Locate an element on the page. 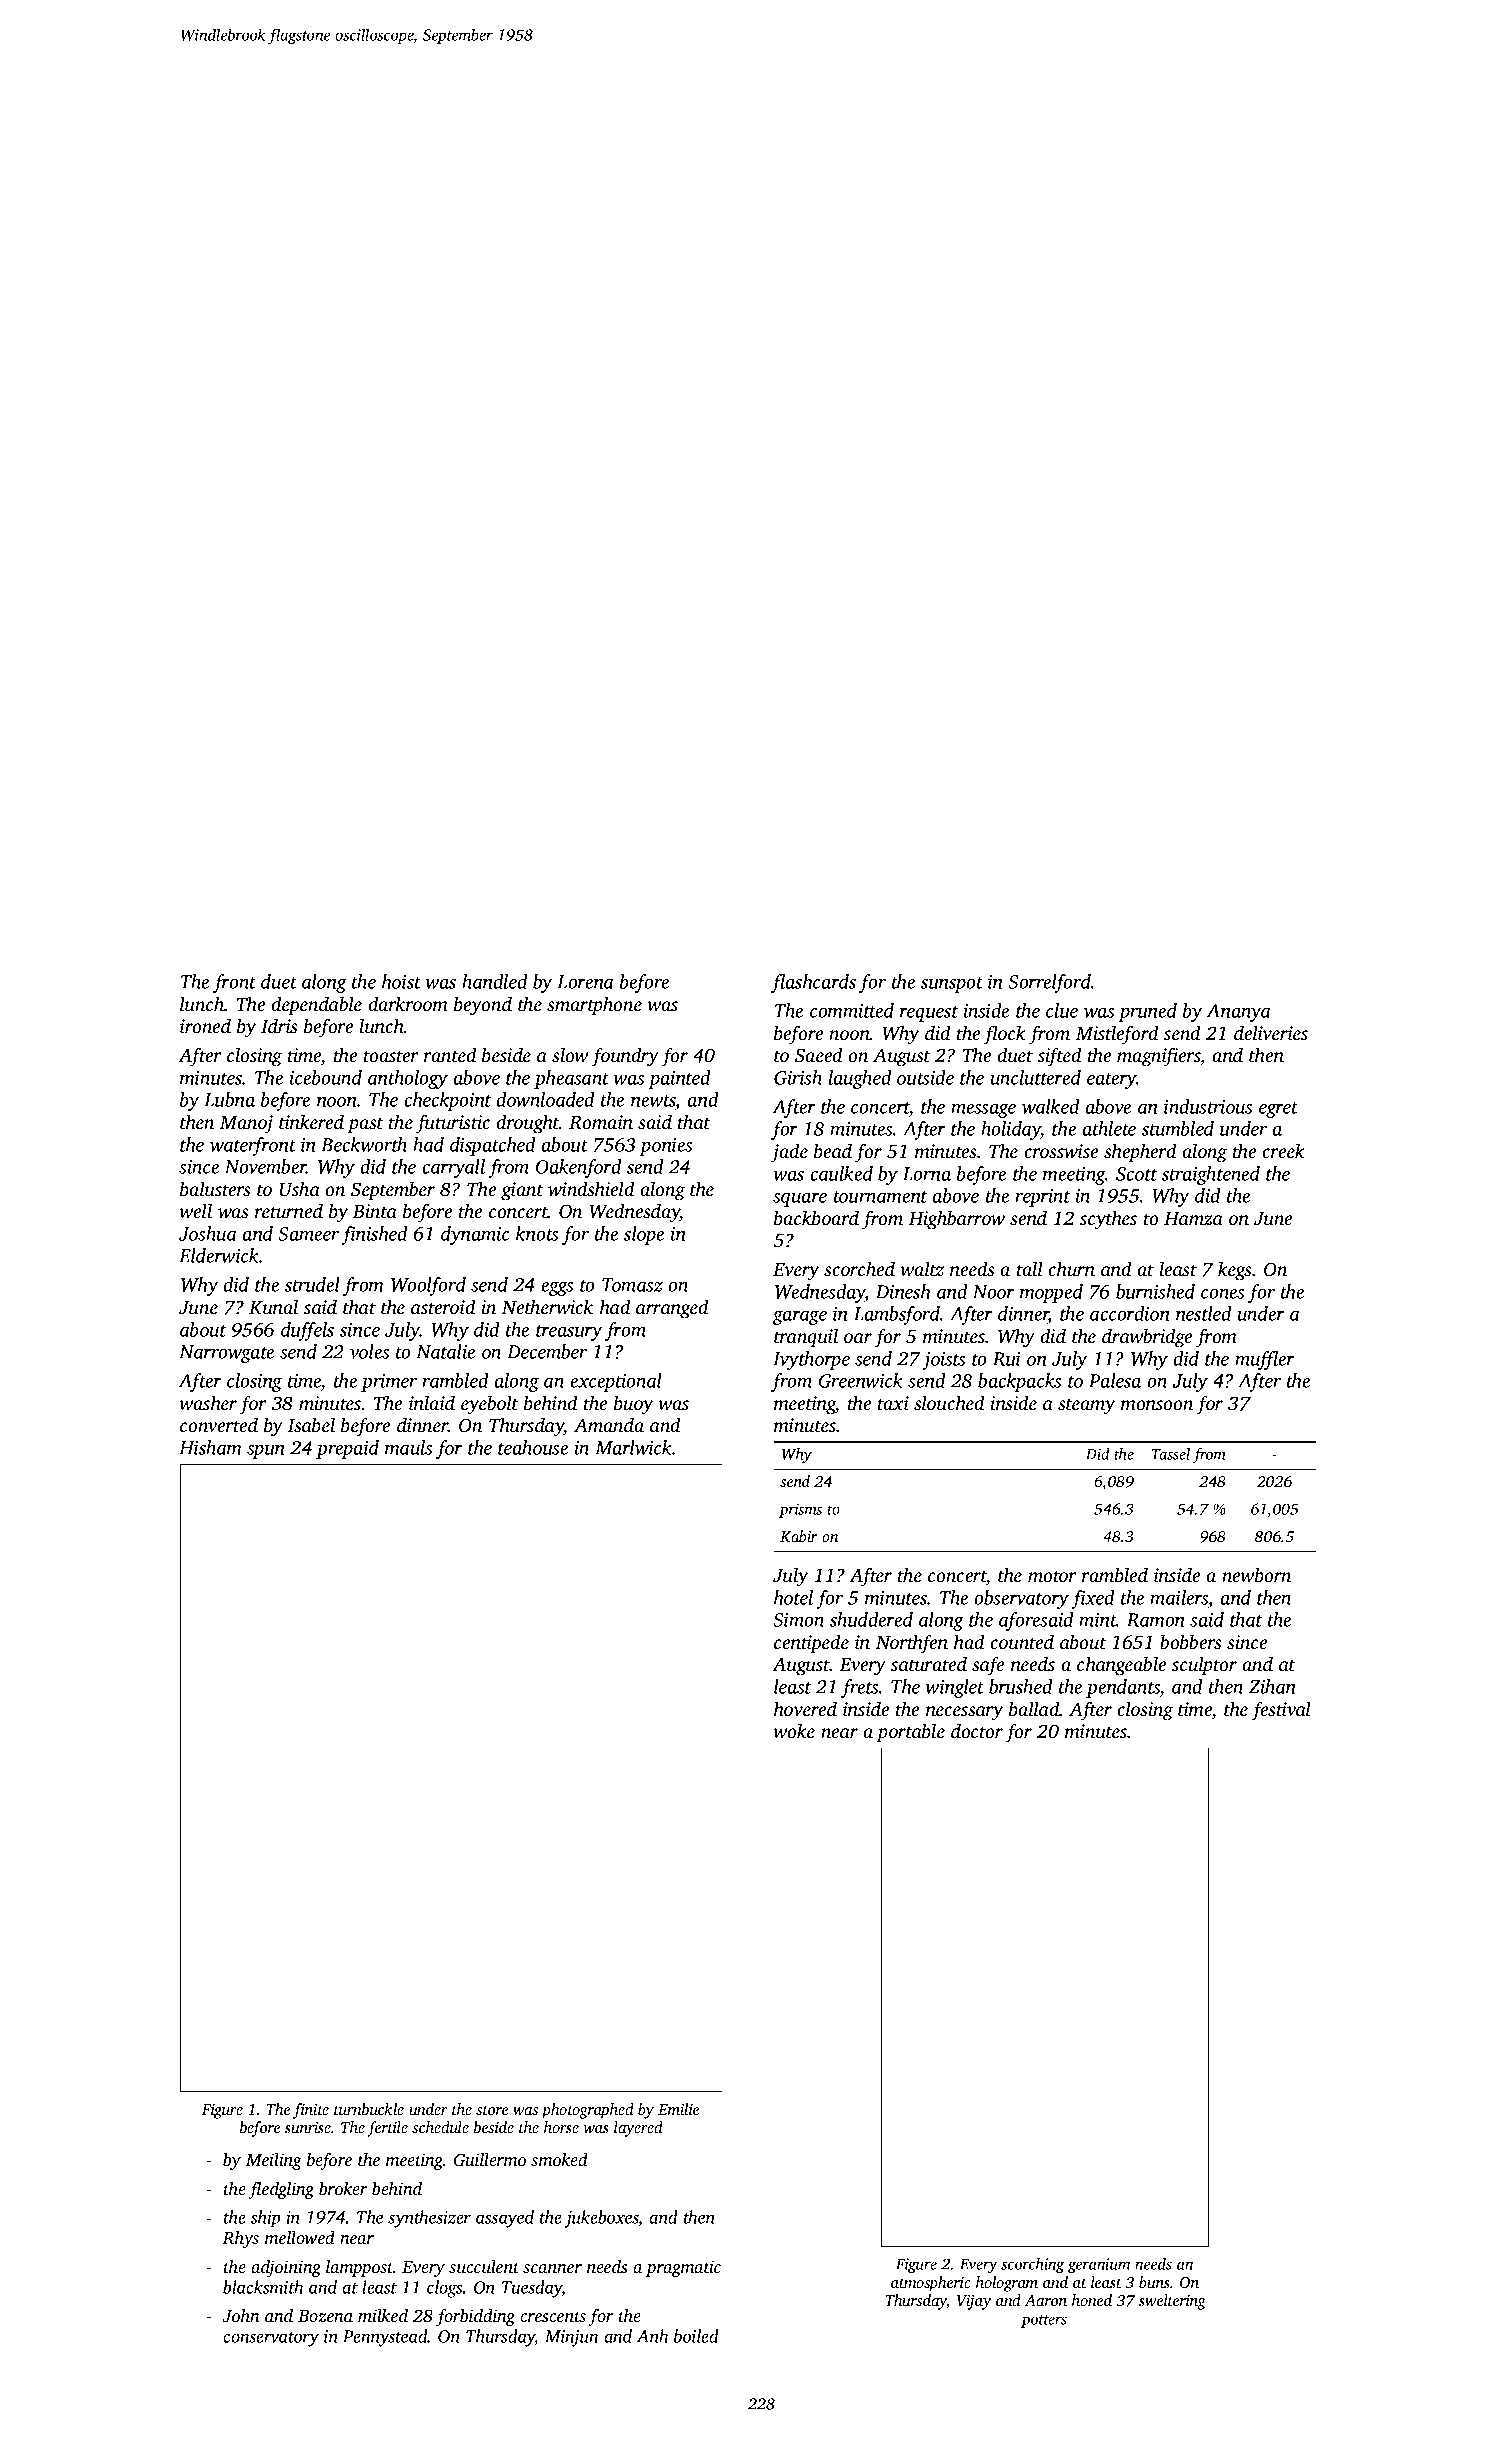  spun is located at coordinates (266, 1452).
